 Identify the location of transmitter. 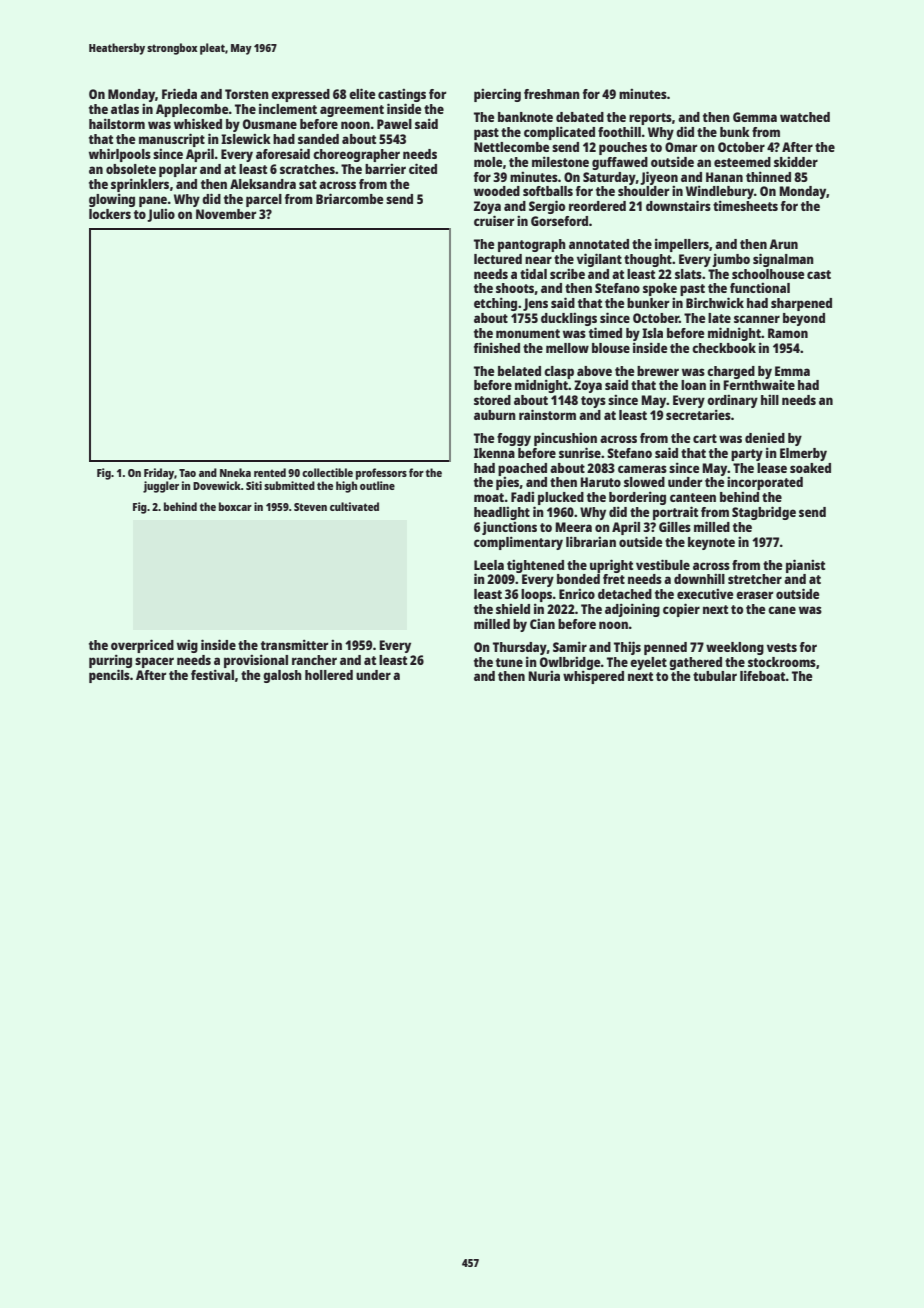
(294, 644).
